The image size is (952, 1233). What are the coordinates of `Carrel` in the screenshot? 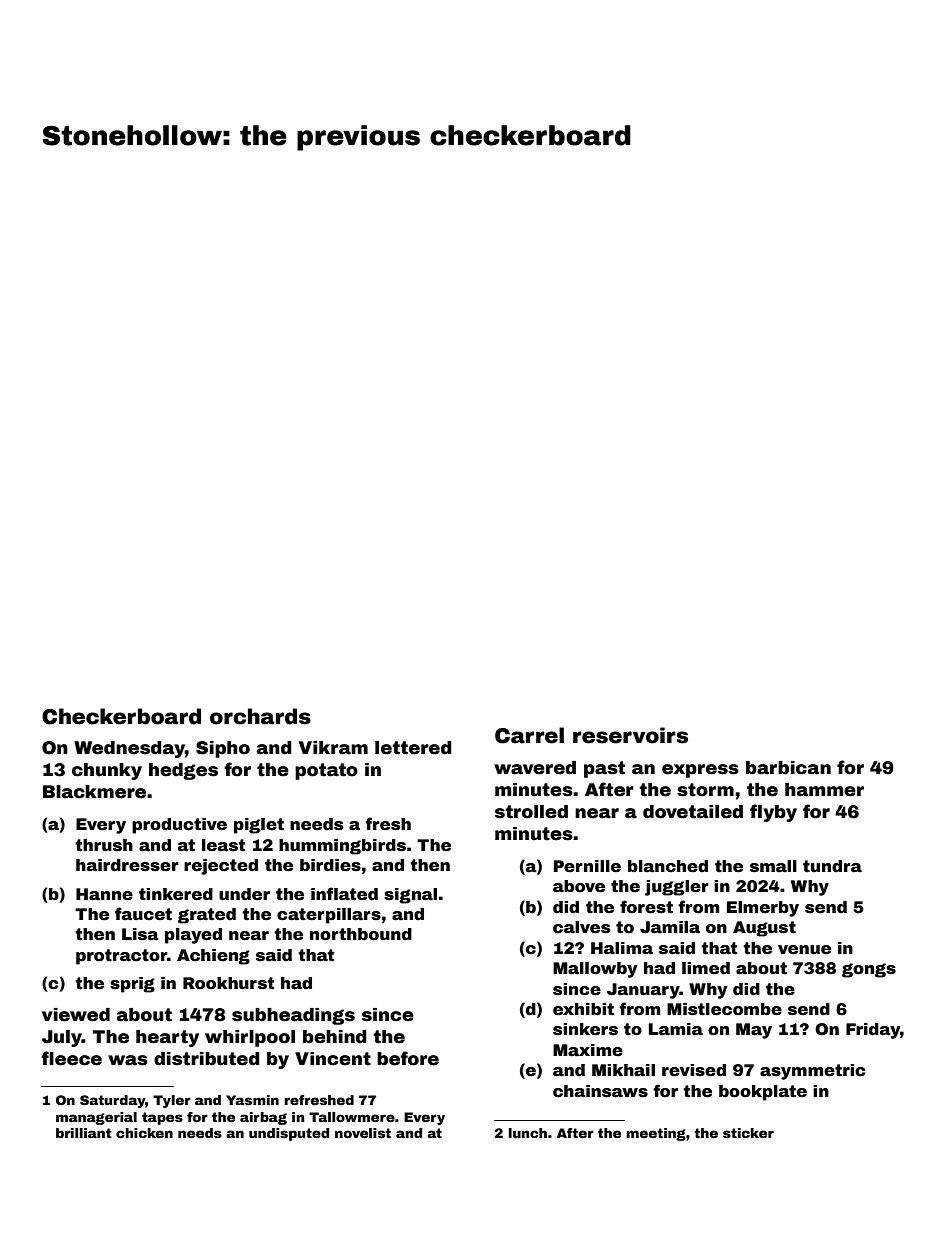 It's located at (529, 735).
